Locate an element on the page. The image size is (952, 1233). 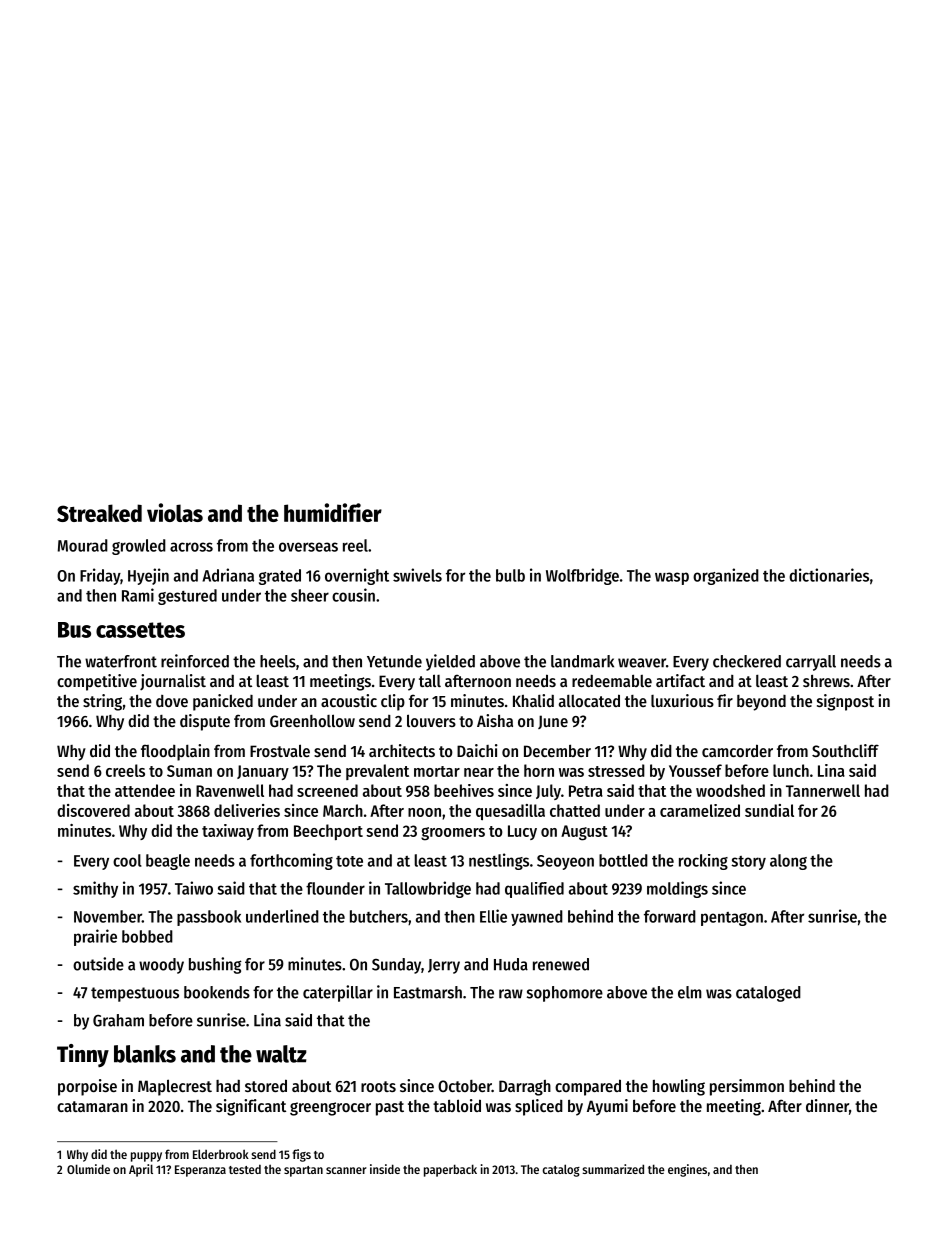
louvers is located at coordinates (431, 720).
